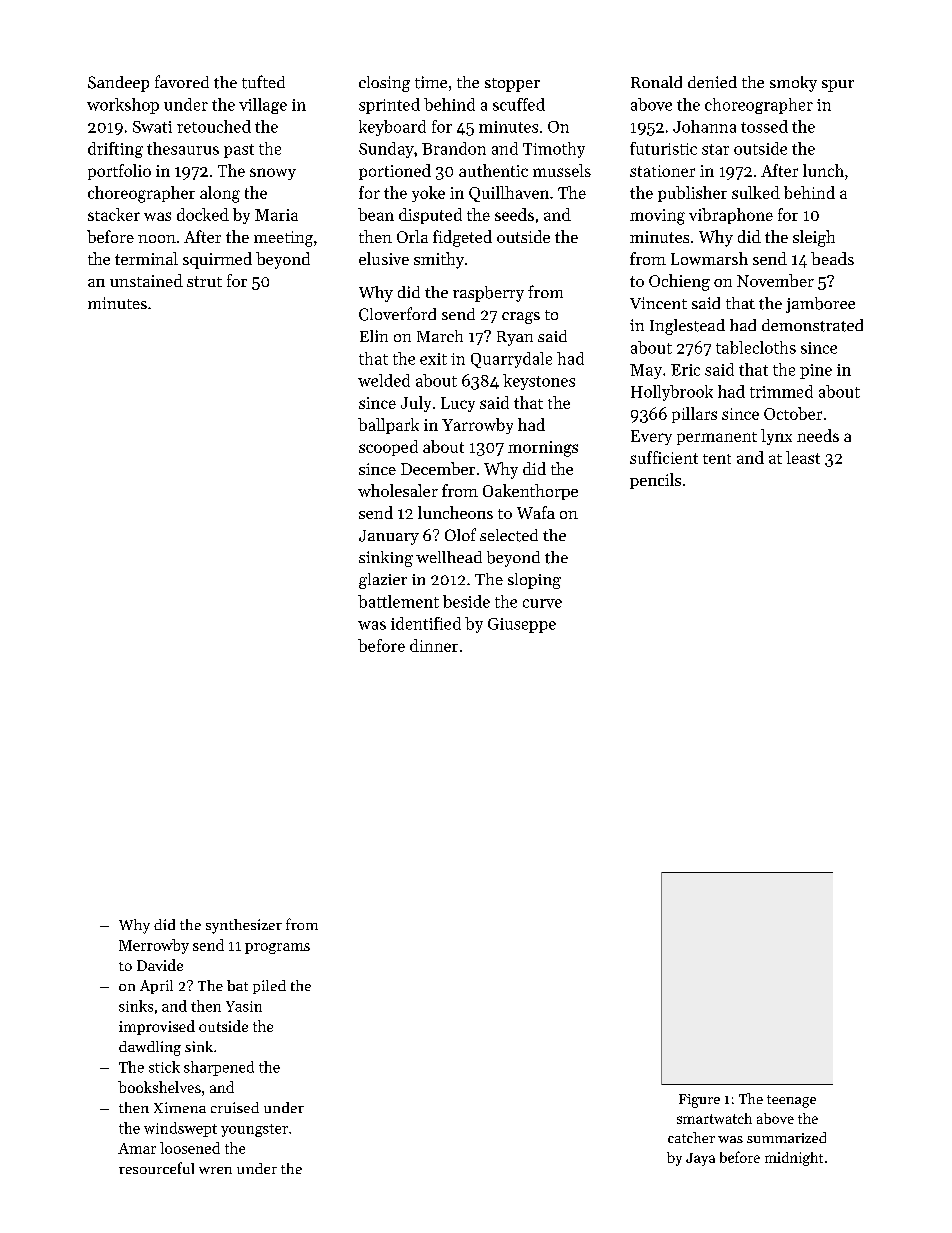  Describe the element at coordinates (426, 623) in the document. I see `identified` at that location.
